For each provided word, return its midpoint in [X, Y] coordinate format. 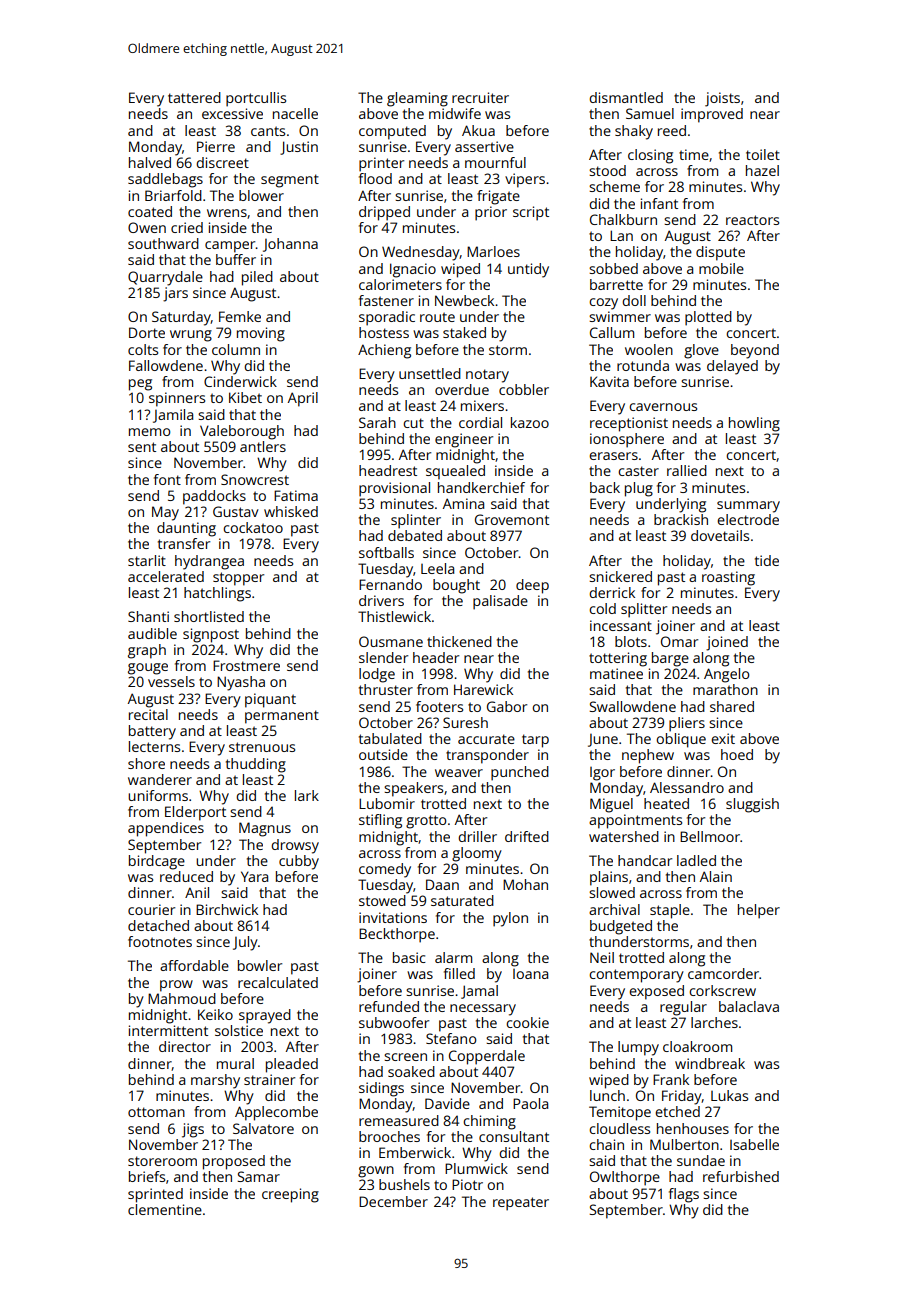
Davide [447, 1103]
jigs [193, 1130]
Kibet [245, 397]
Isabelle [754, 1144]
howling [754, 424]
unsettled [430, 373]
